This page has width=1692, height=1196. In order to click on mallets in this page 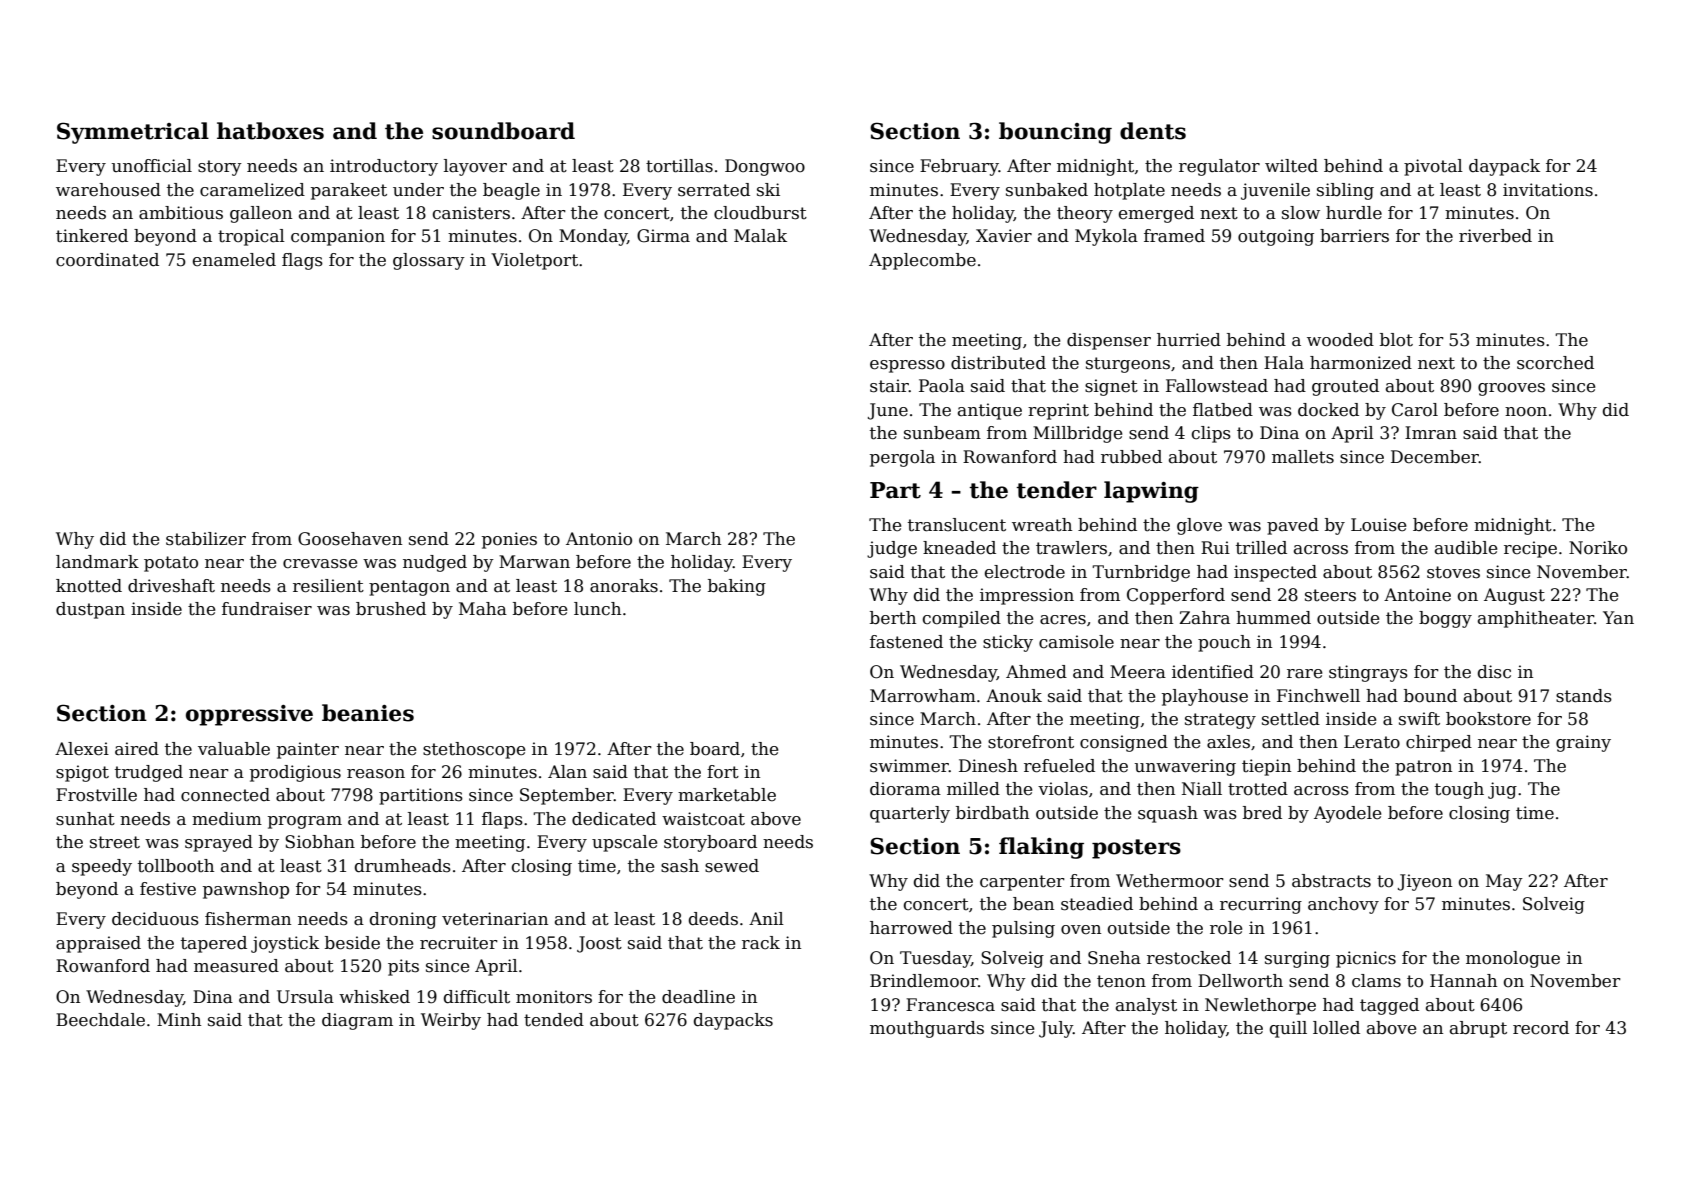, I will do `click(1303, 457)`.
